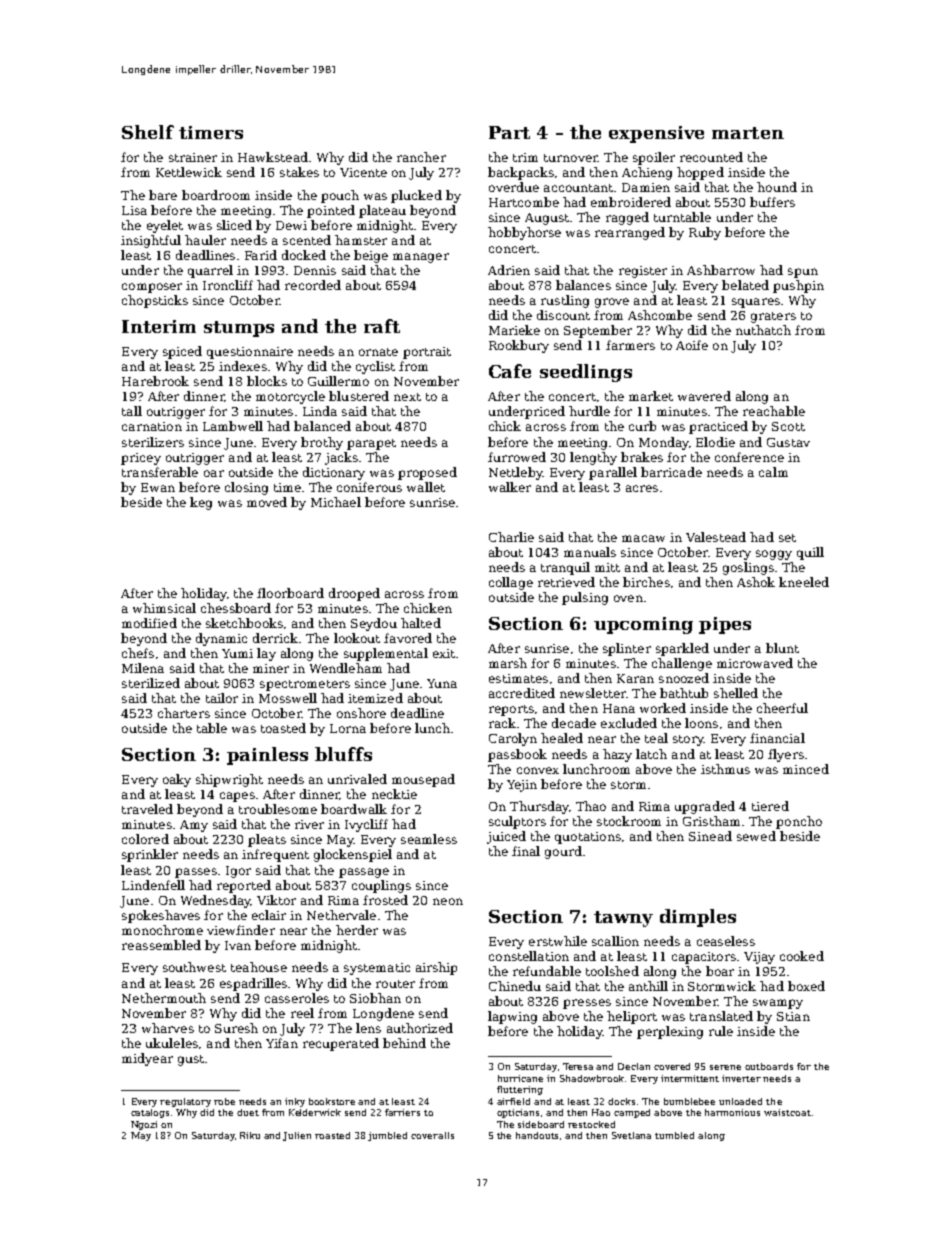 The image size is (952, 1233). Describe the element at coordinates (147, 809) in the screenshot. I see `traveled` at that location.
